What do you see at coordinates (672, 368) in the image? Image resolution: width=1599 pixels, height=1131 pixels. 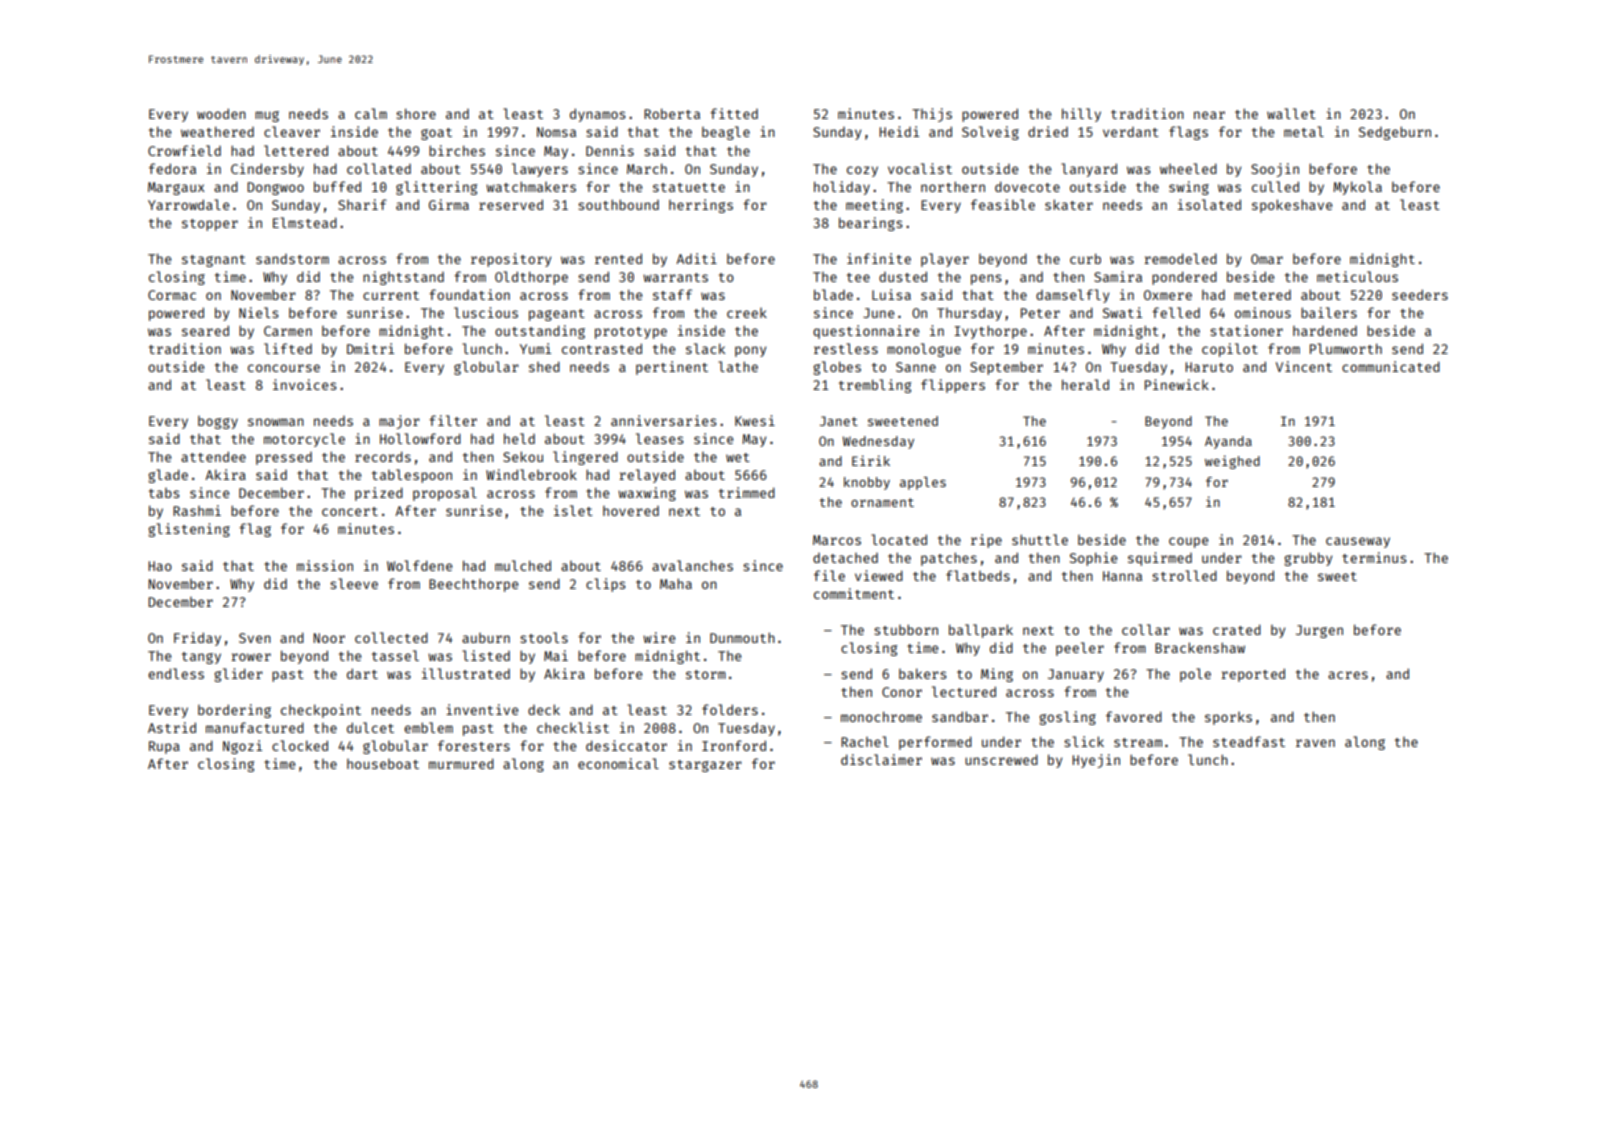 I see `pertinent` at bounding box center [672, 368].
